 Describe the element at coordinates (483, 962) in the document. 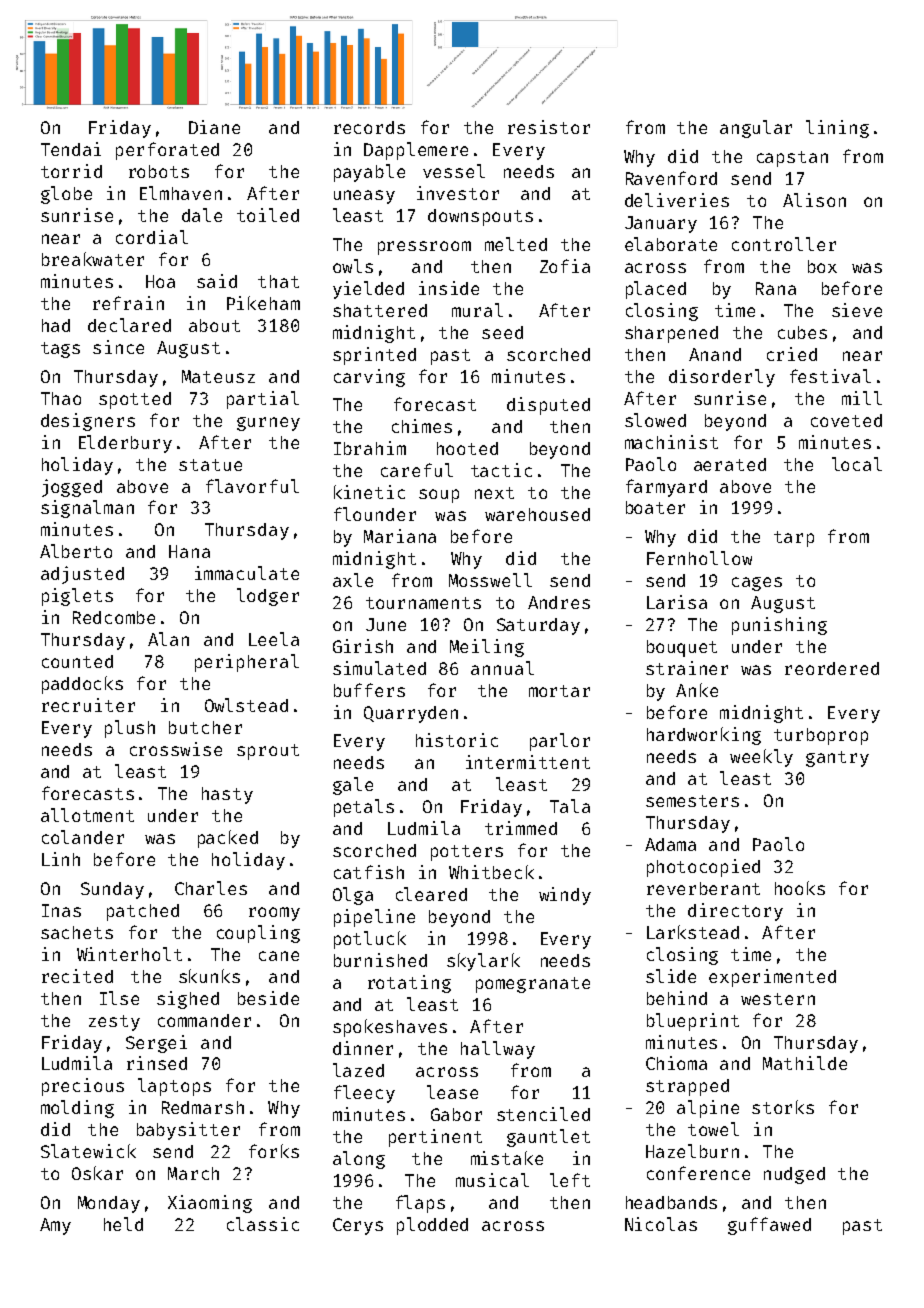

I see `skylark` at that location.
